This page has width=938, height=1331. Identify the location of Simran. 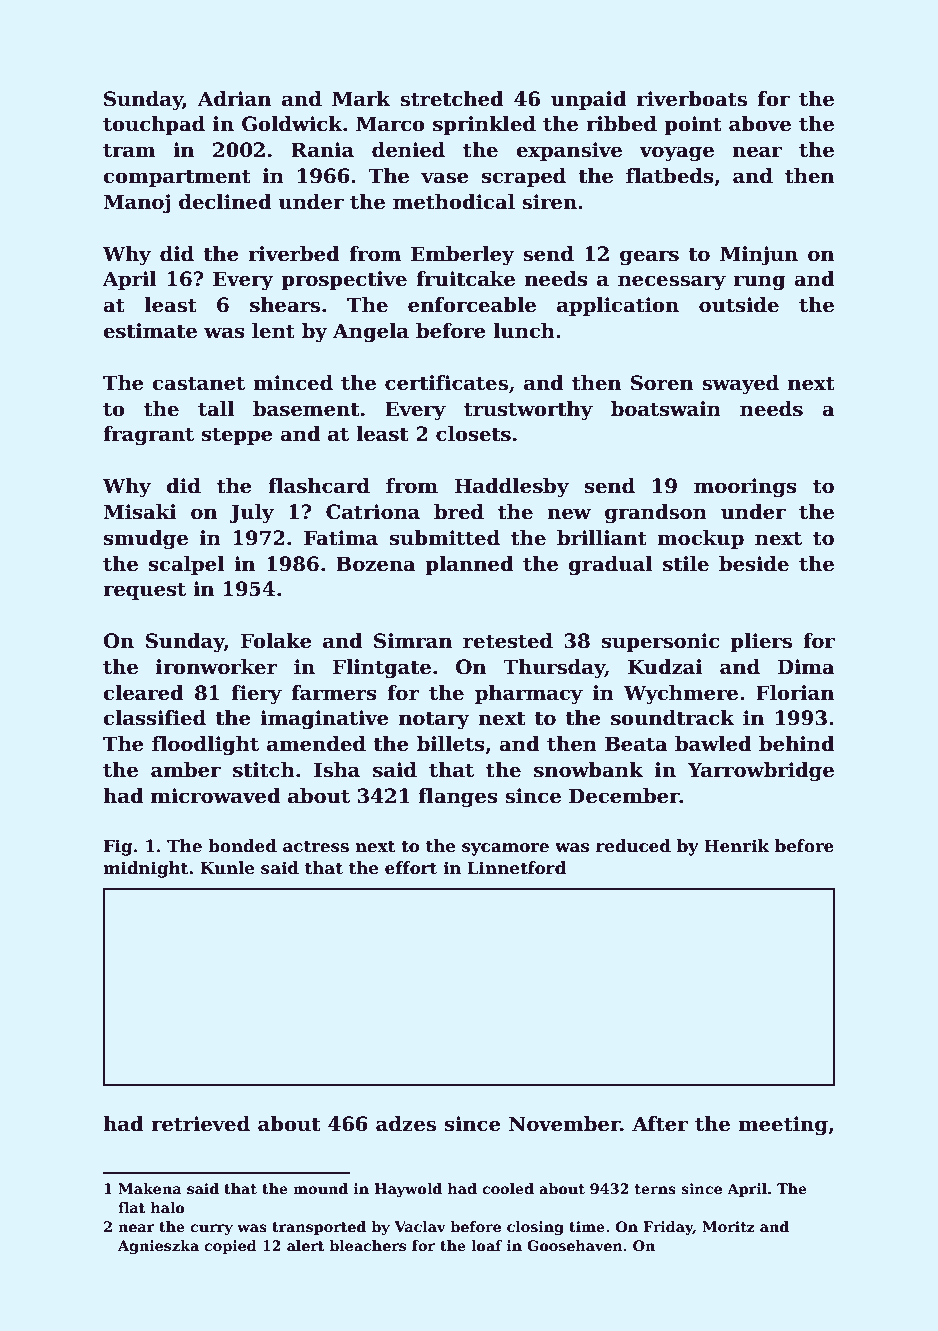
(413, 641).
